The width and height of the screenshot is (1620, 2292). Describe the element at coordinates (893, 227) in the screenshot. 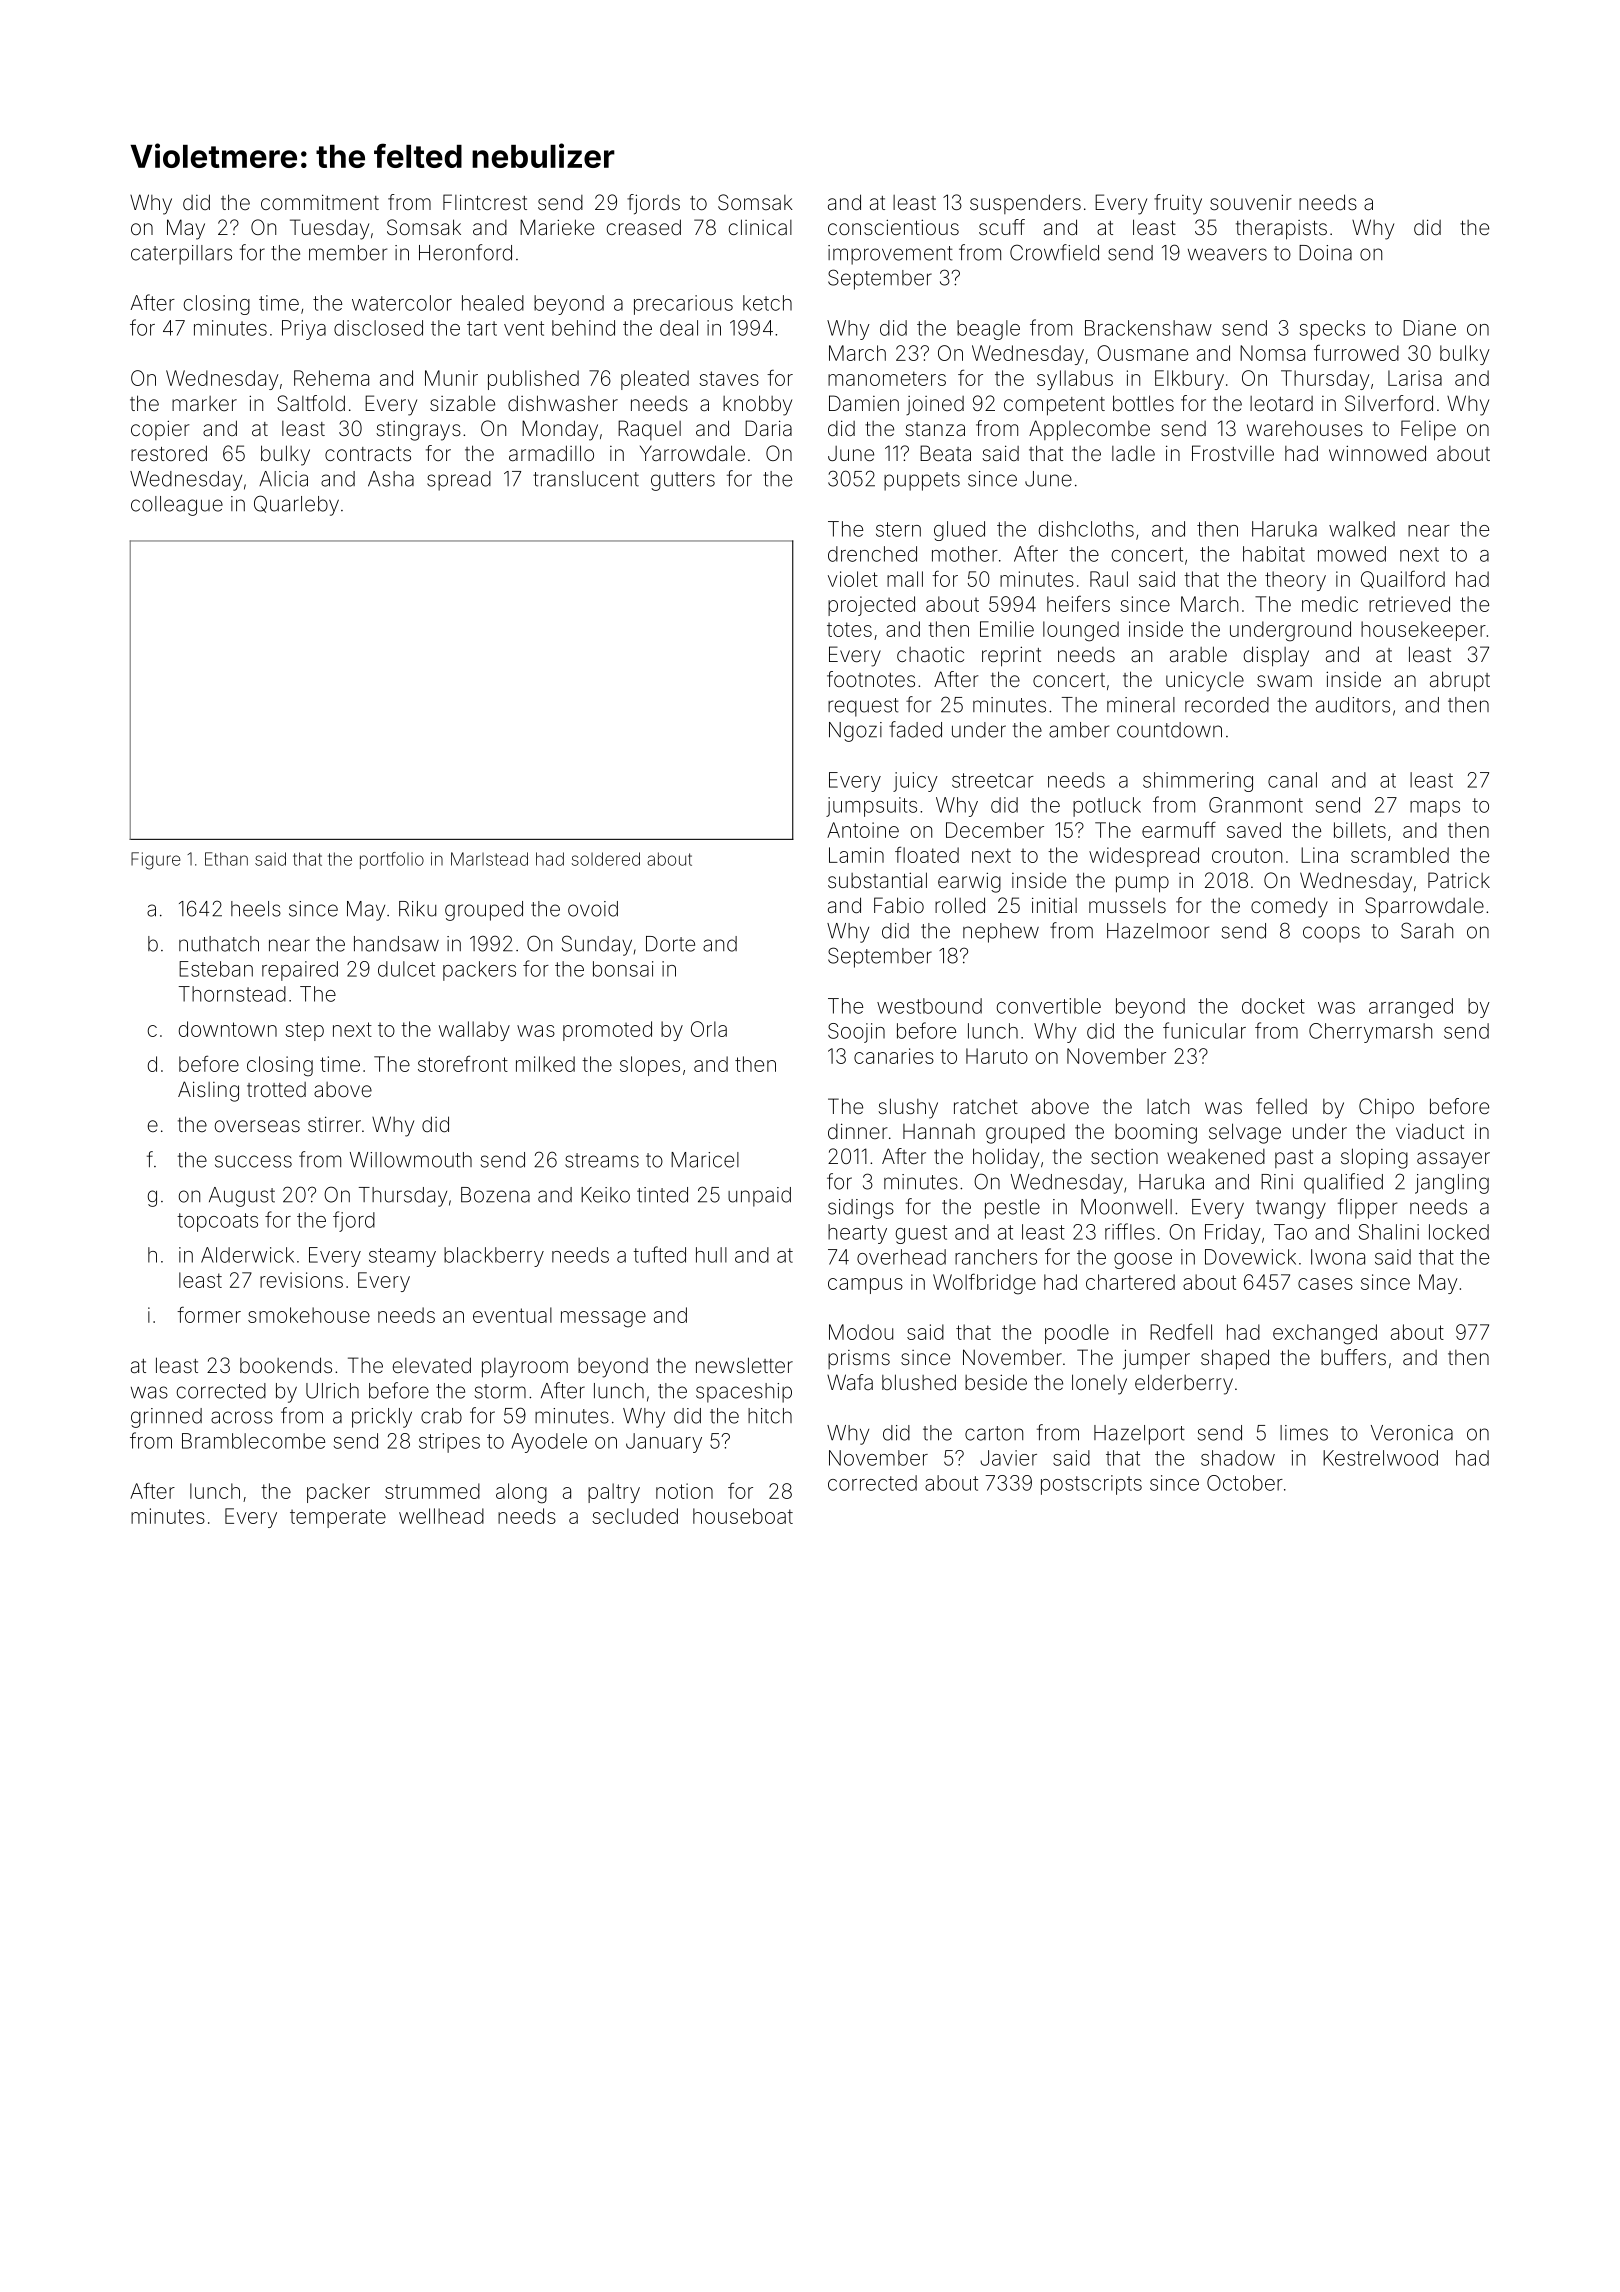

I see `conscientious` at that location.
